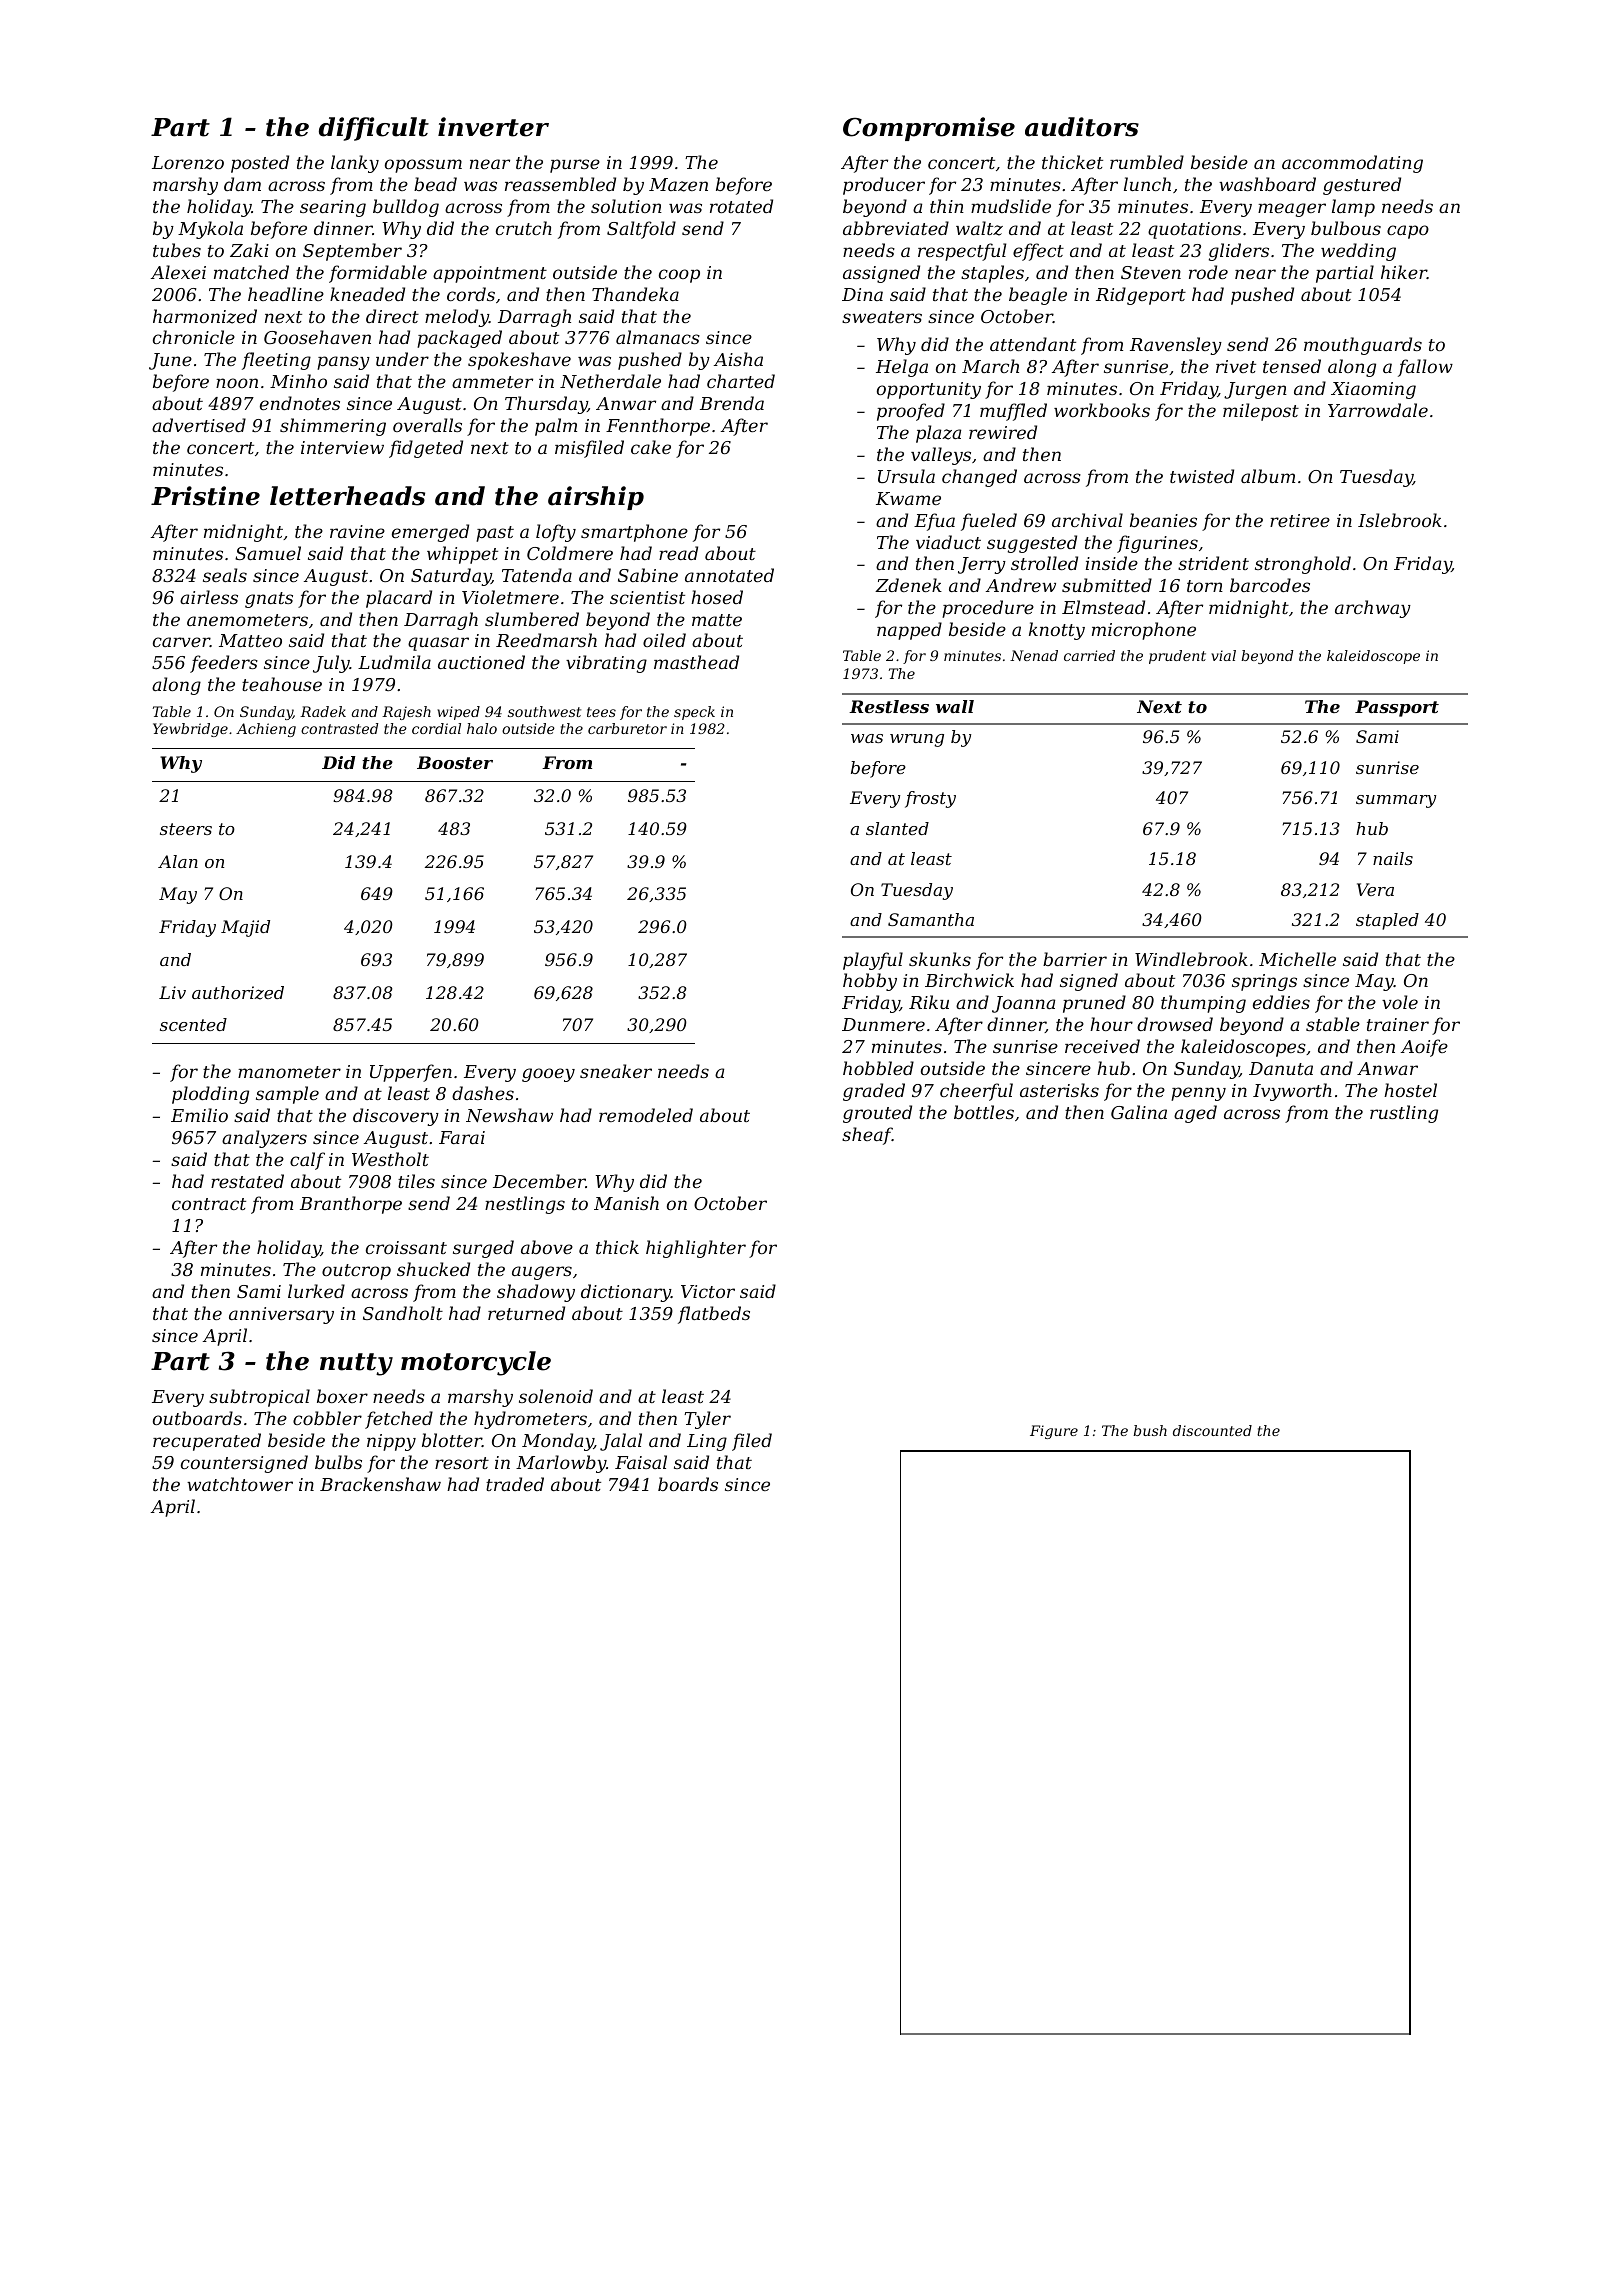 The image size is (1620, 2292). I want to click on under, so click(402, 359).
